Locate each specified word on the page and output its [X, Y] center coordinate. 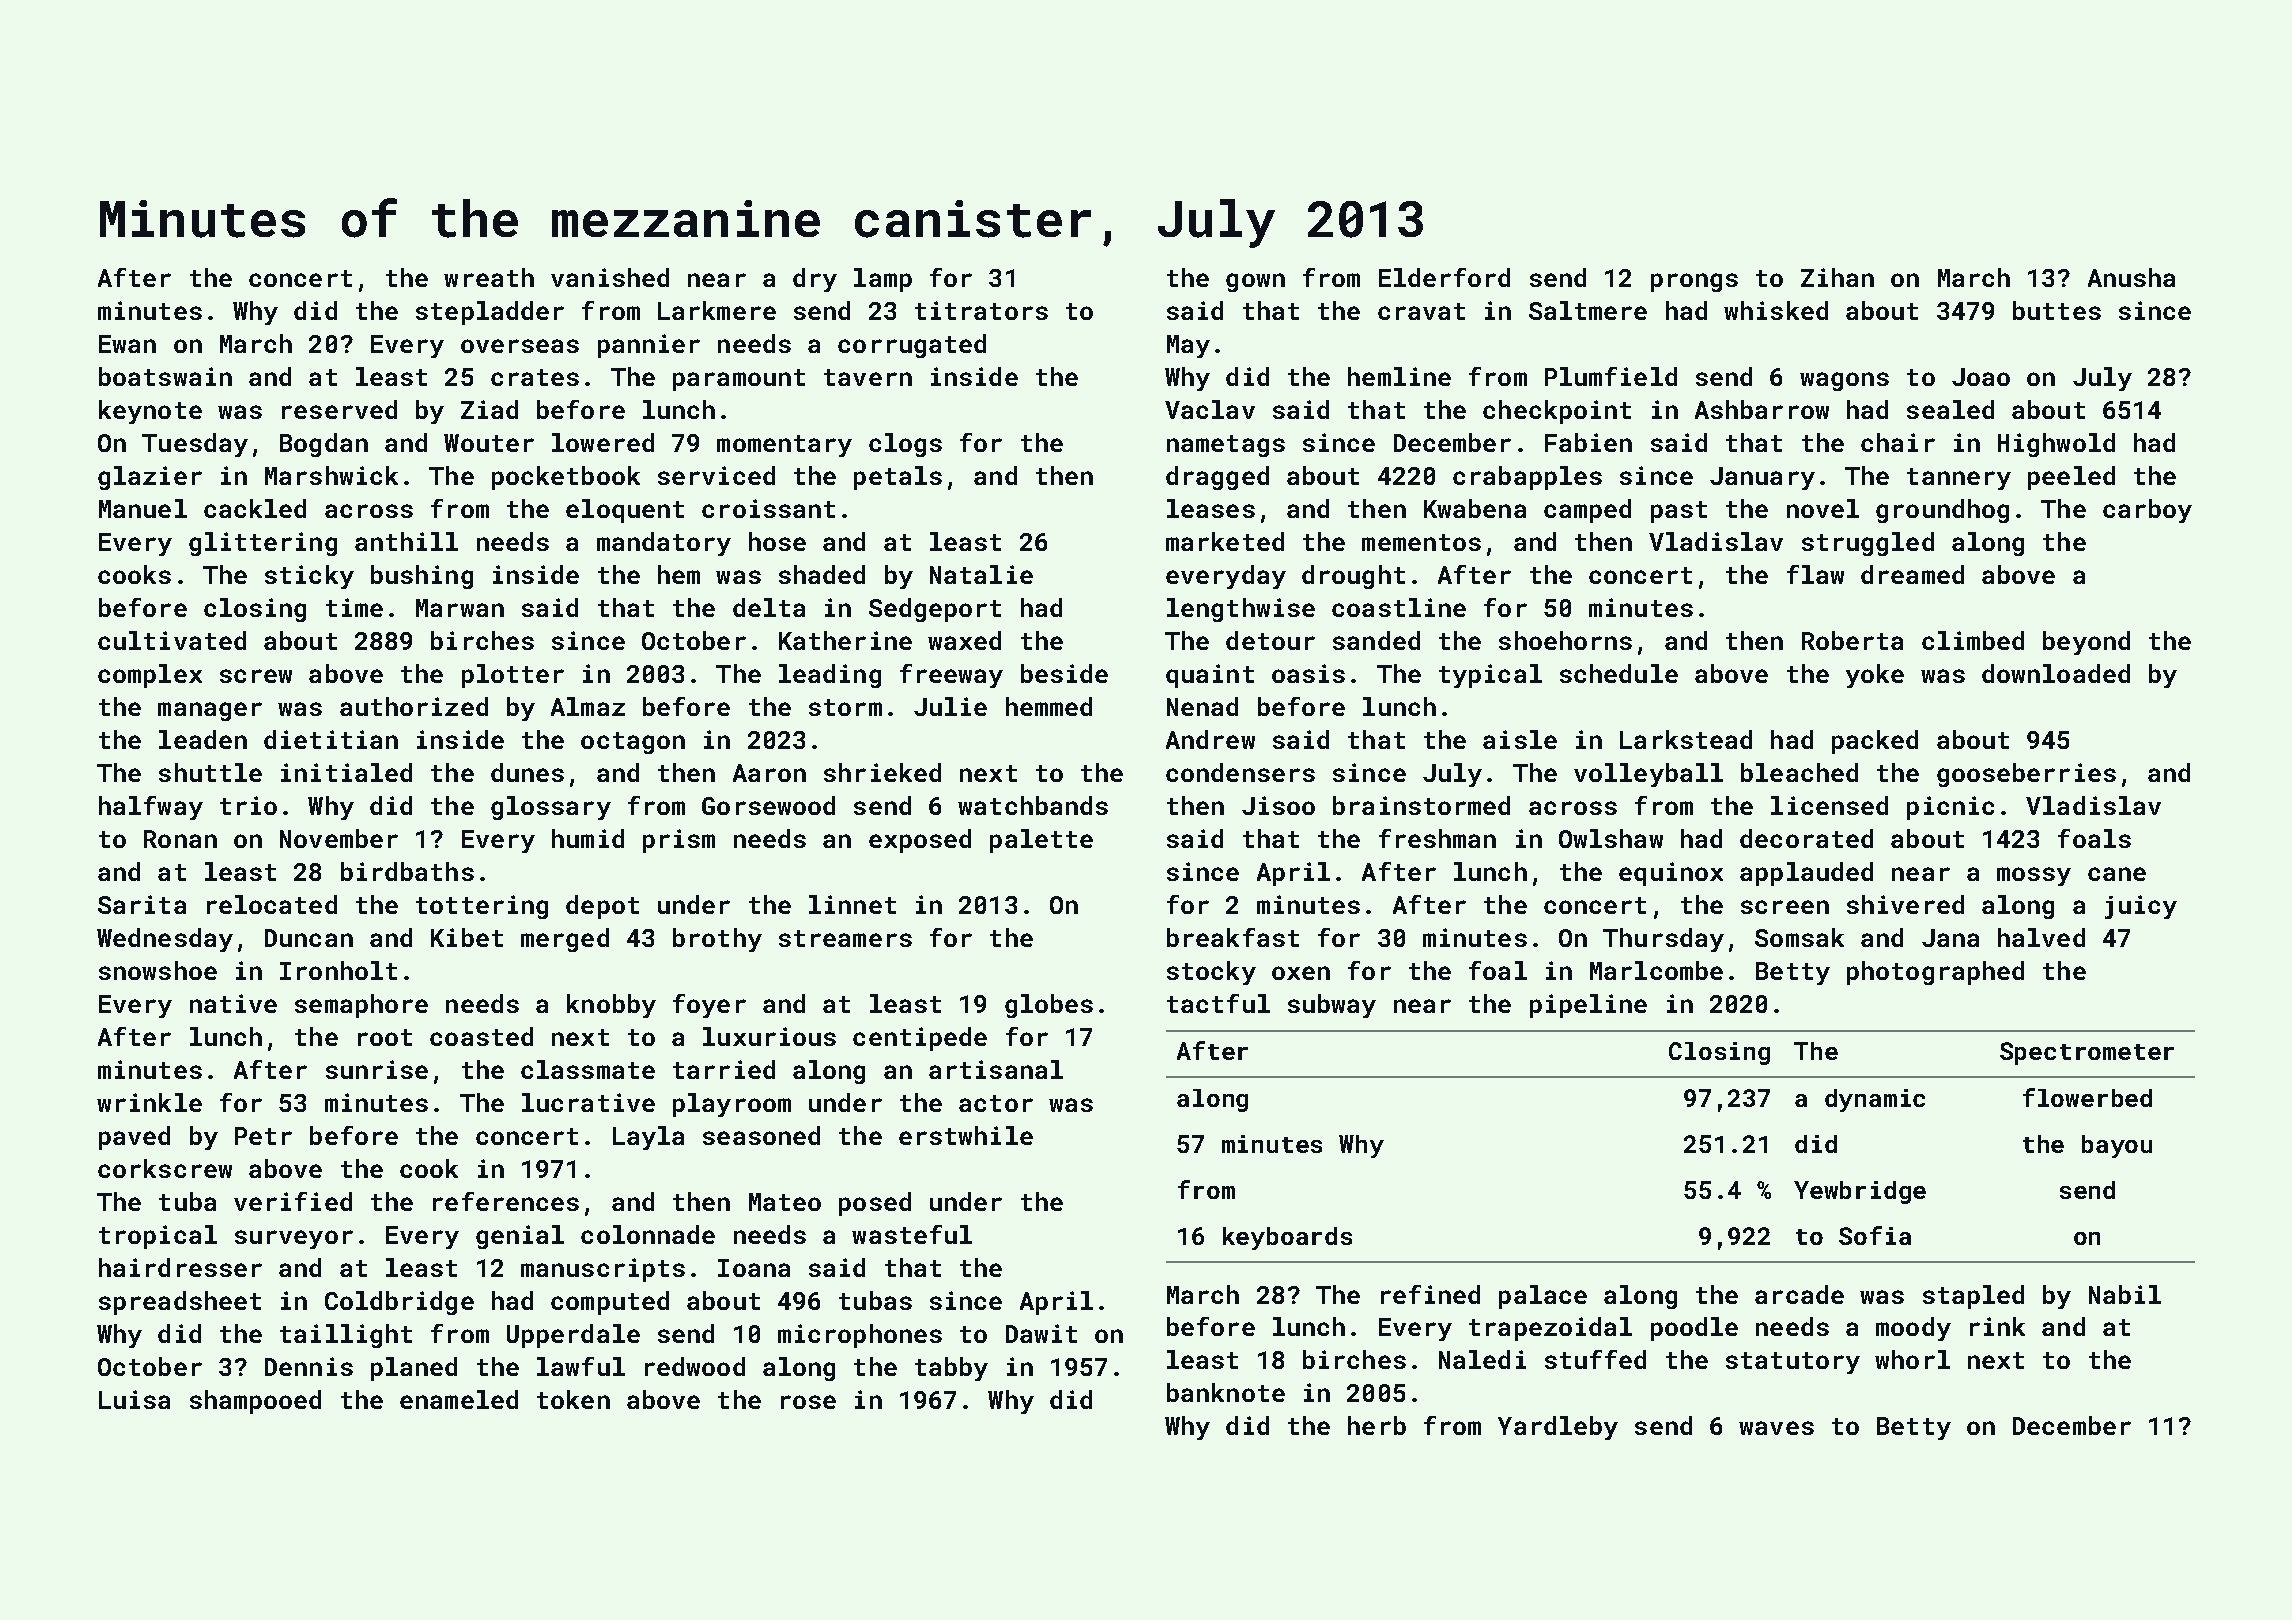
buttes [2057, 310]
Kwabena [1475, 508]
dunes [527, 772]
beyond [2086, 643]
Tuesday [195, 445]
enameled [459, 1399]
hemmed [1049, 706]
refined [1430, 1294]
